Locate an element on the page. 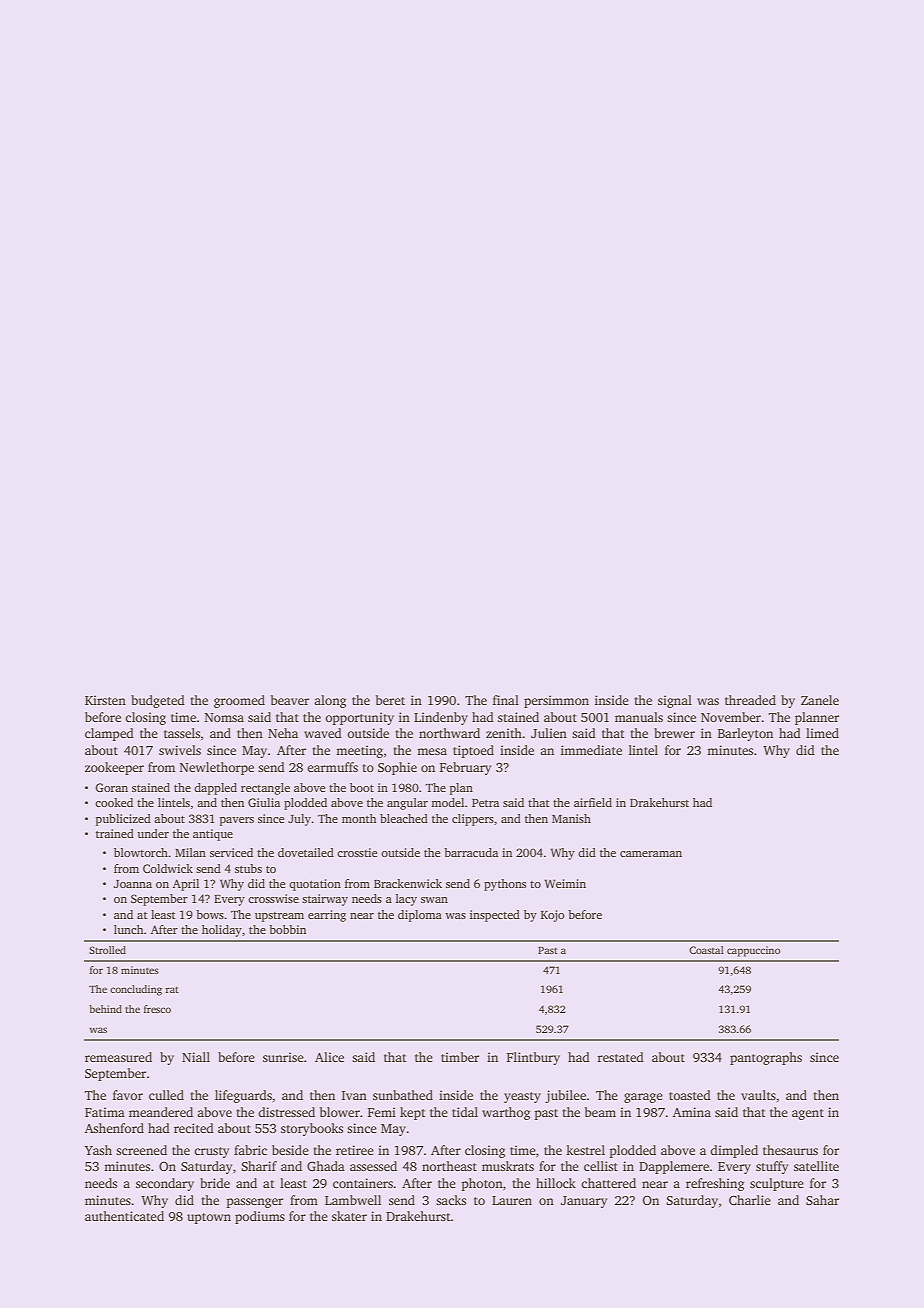 This document has width=924, height=1308. budgeted is located at coordinates (158, 701).
